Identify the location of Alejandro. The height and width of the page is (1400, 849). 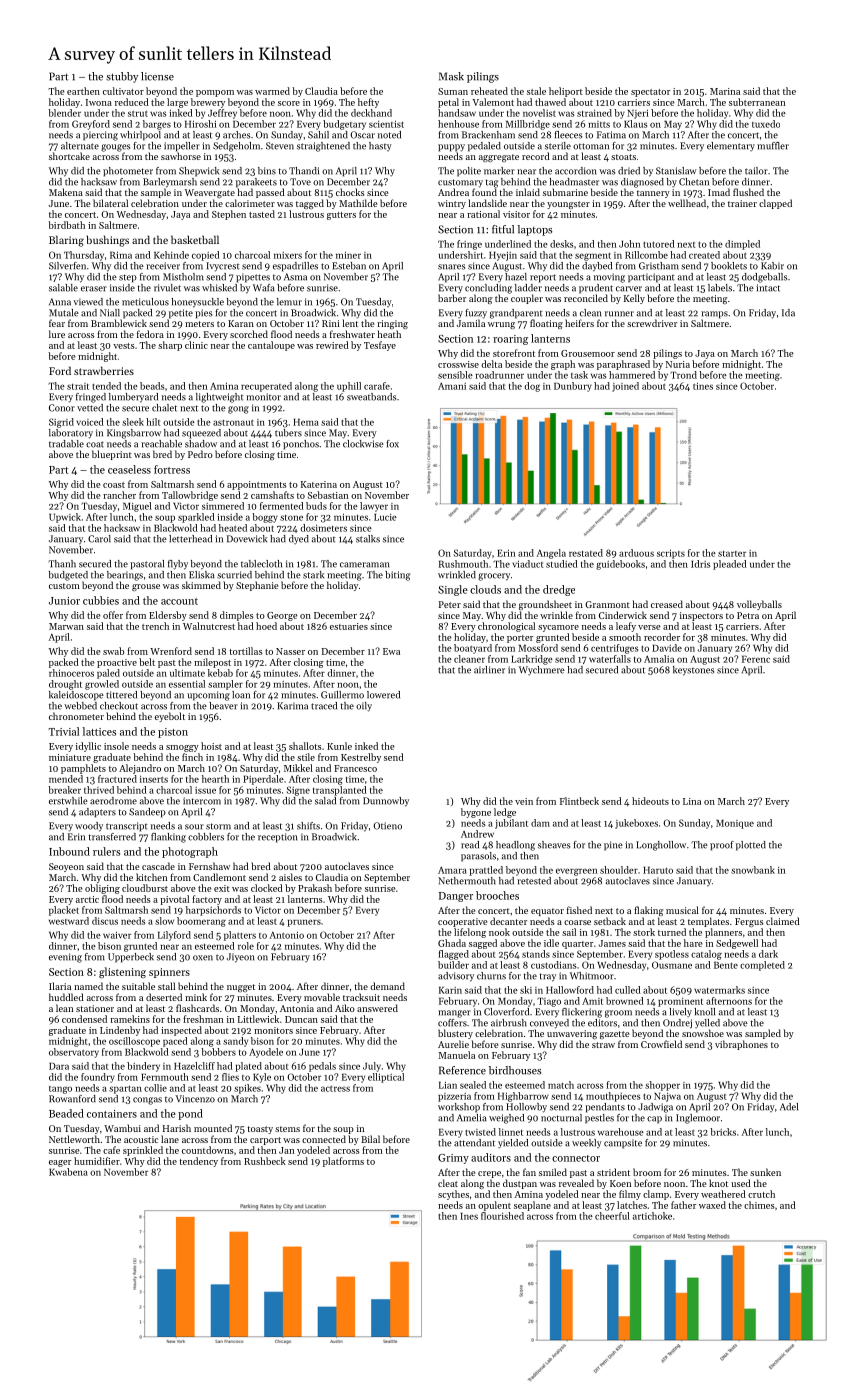
(140, 769).
